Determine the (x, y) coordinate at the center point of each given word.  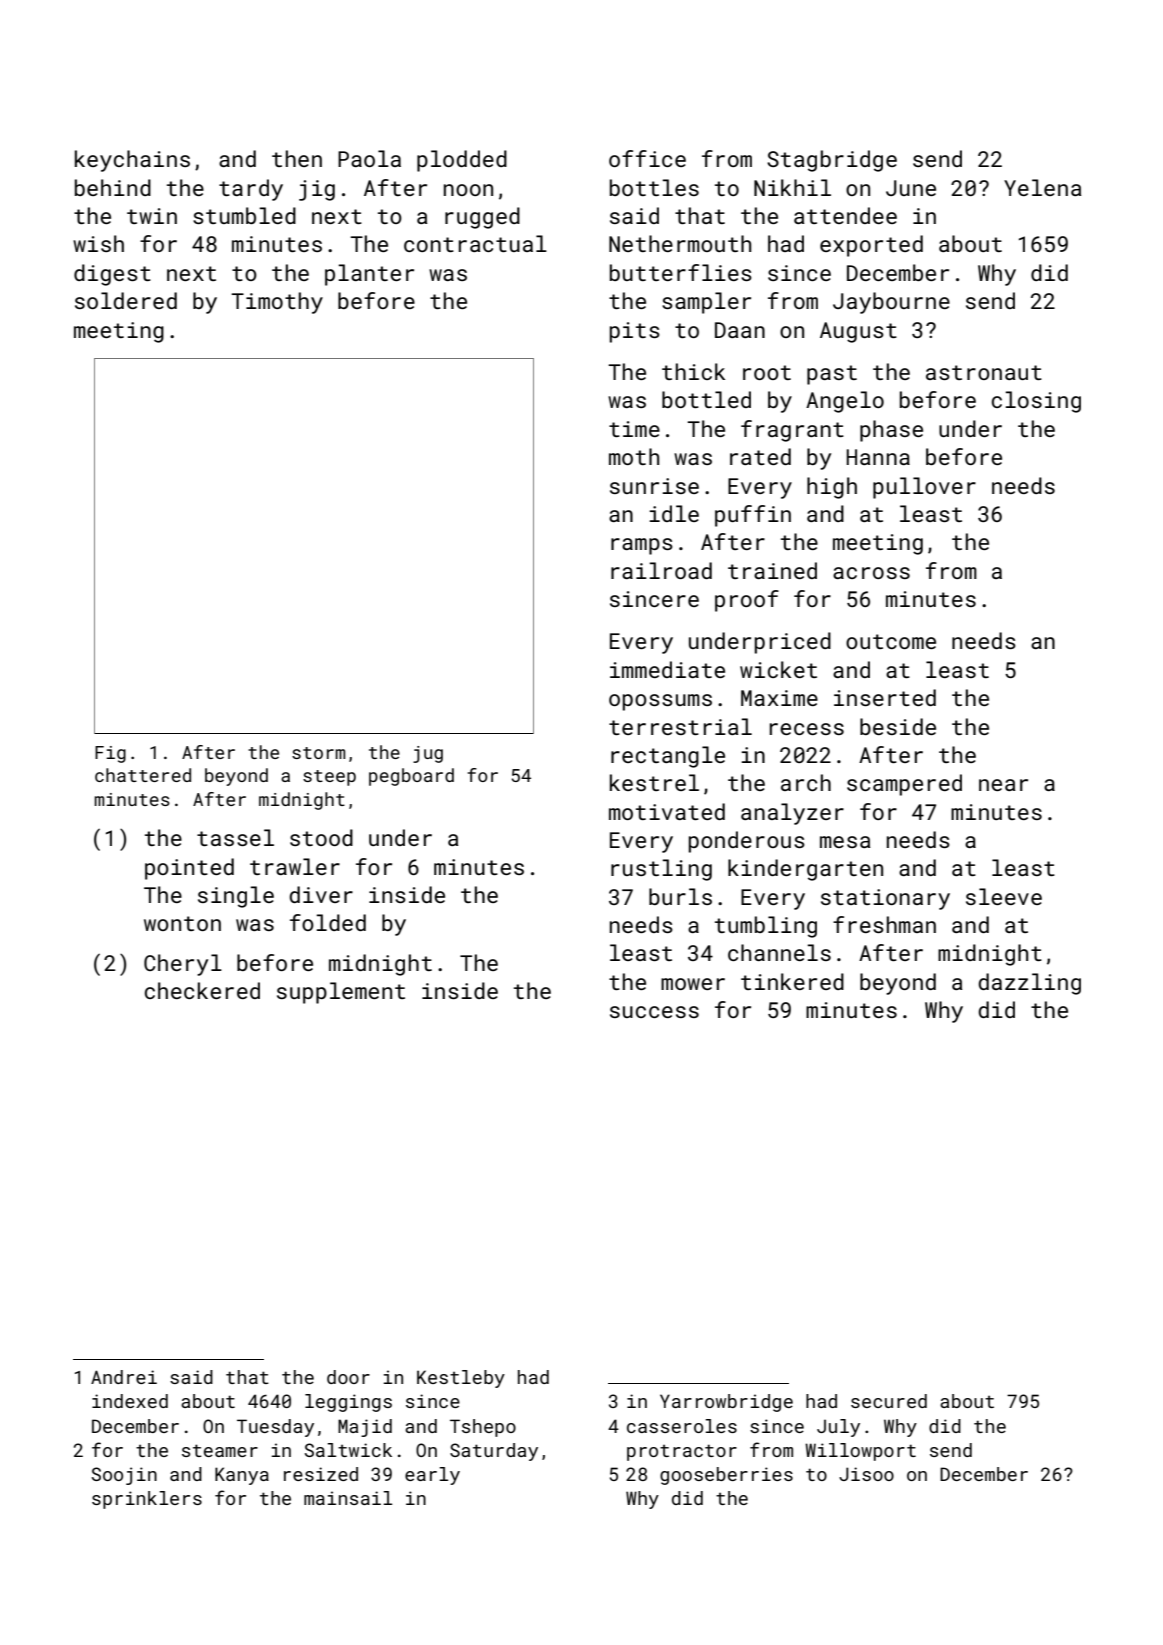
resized (321, 1474)
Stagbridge (832, 161)
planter (369, 275)
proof (747, 601)
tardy (251, 190)
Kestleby (461, 1379)
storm (318, 753)
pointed (189, 869)
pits (635, 332)
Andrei (124, 1377)
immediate (667, 669)
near (1003, 785)
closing (1036, 402)
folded (328, 922)
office (647, 158)
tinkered (792, 981)
